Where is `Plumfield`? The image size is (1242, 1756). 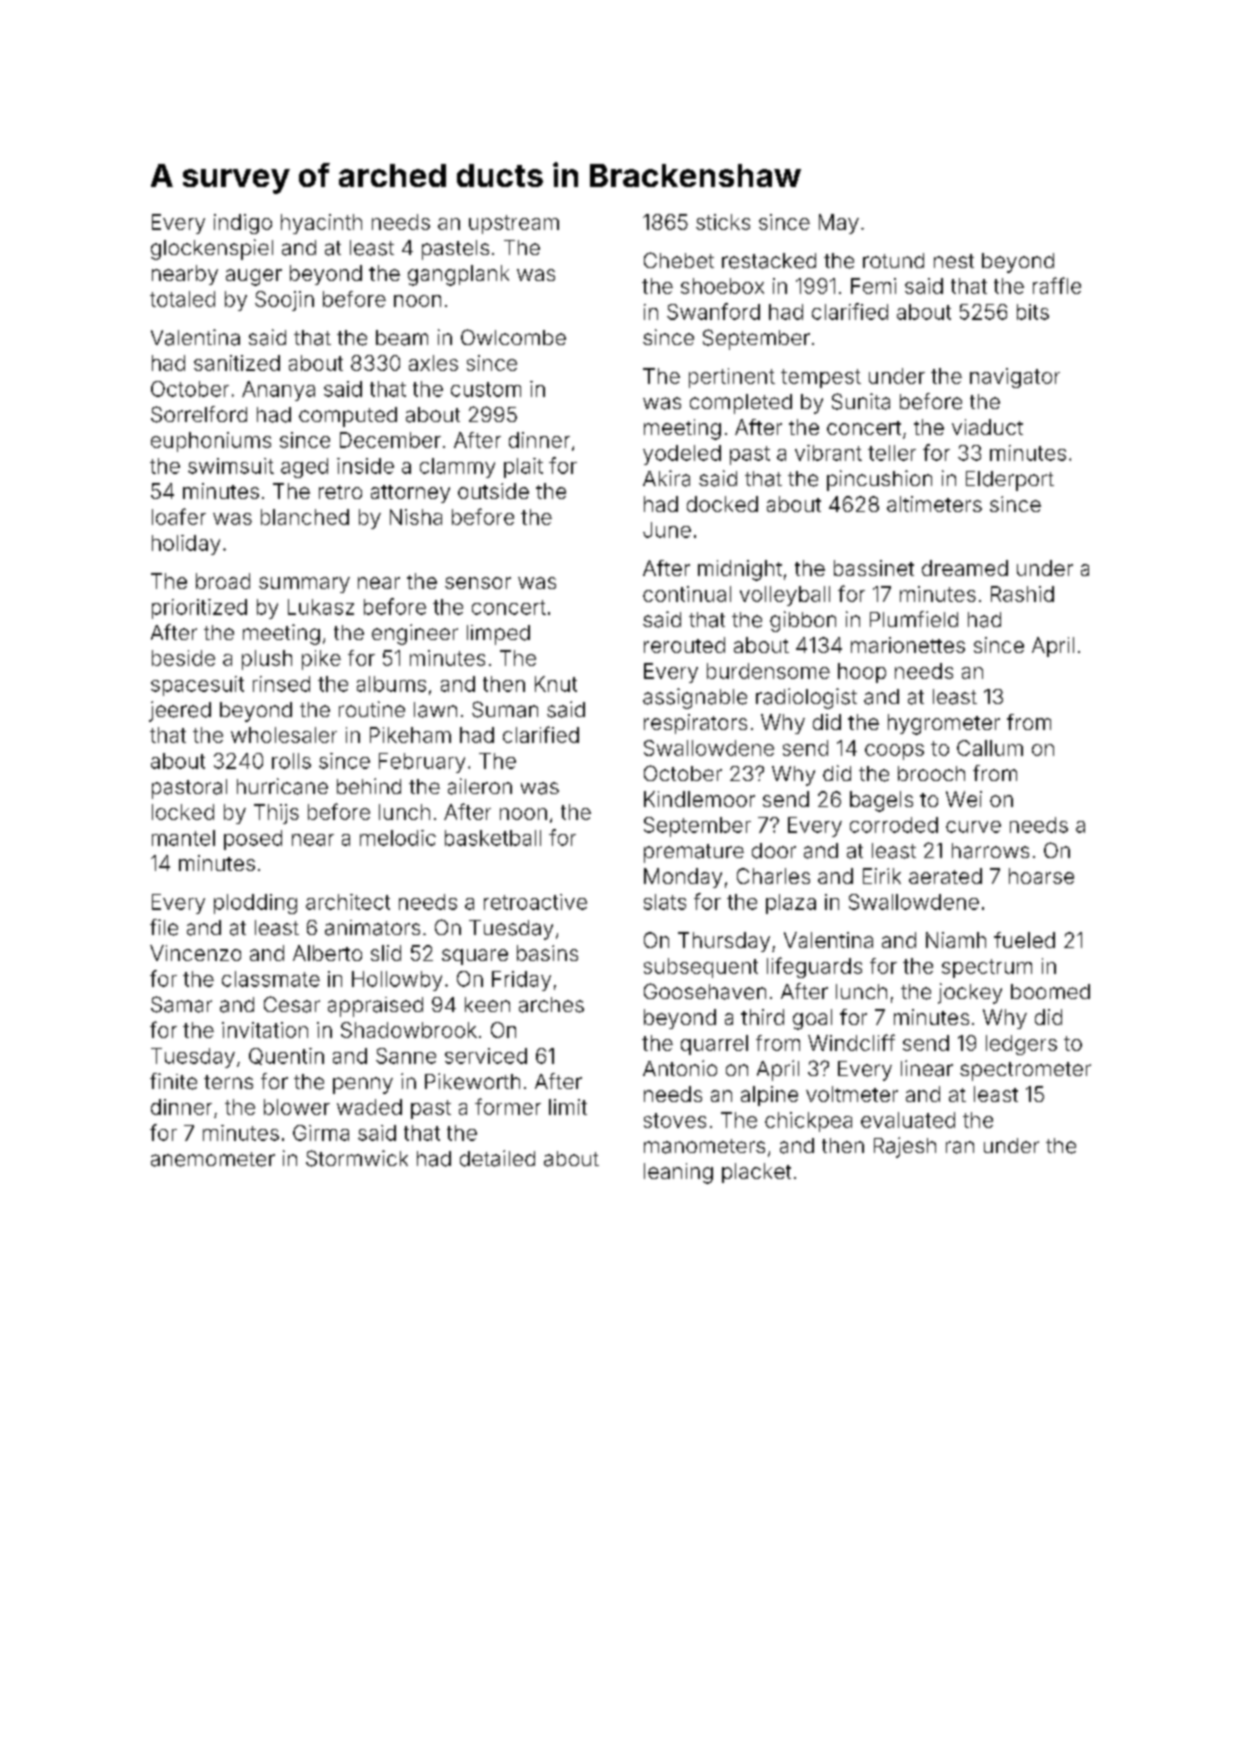
Plumfield is located at coordinates (914, 619).
